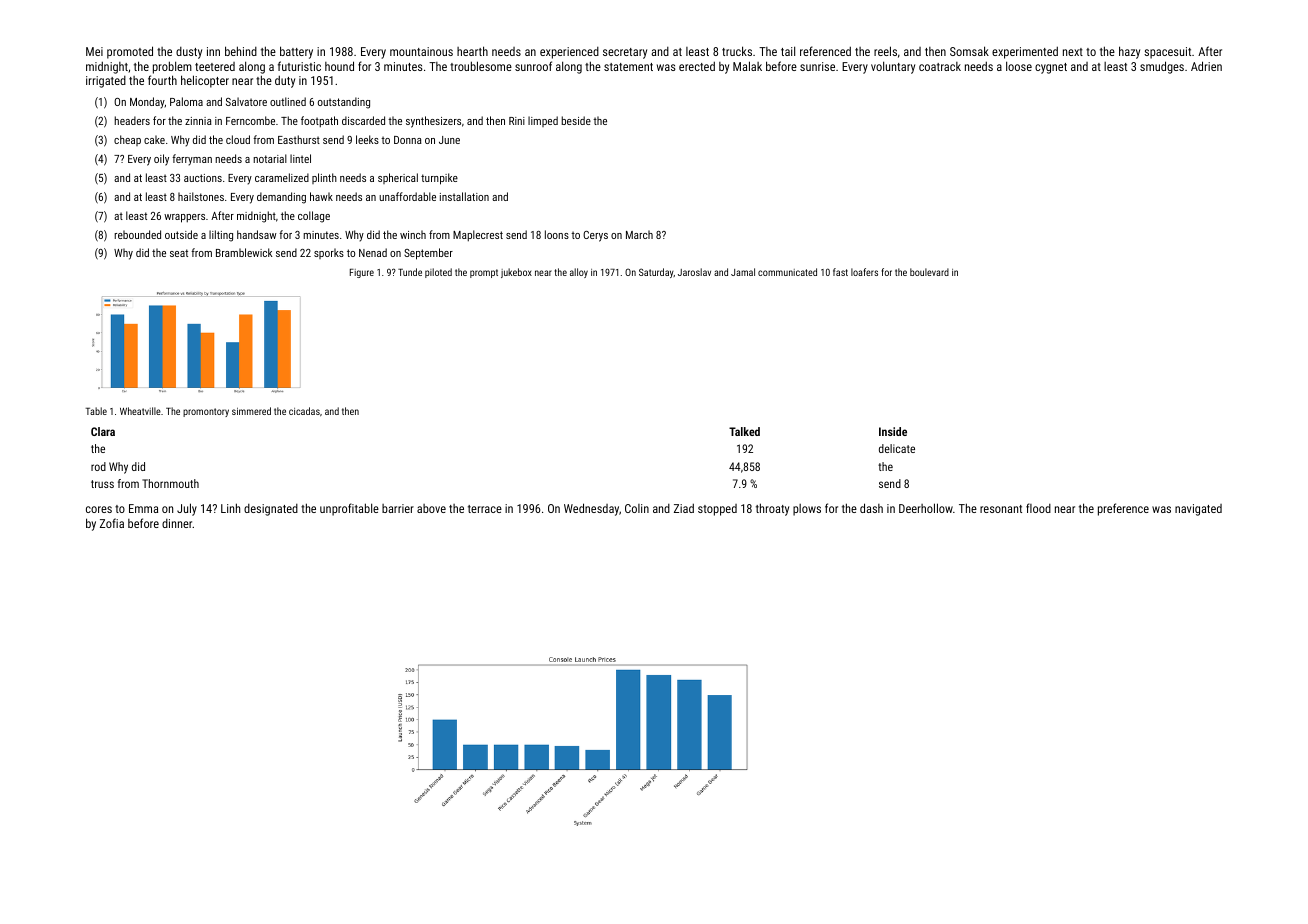  Describe the element at coordinates (177, 523) in the screenshot. I see `dinner` at that location.
